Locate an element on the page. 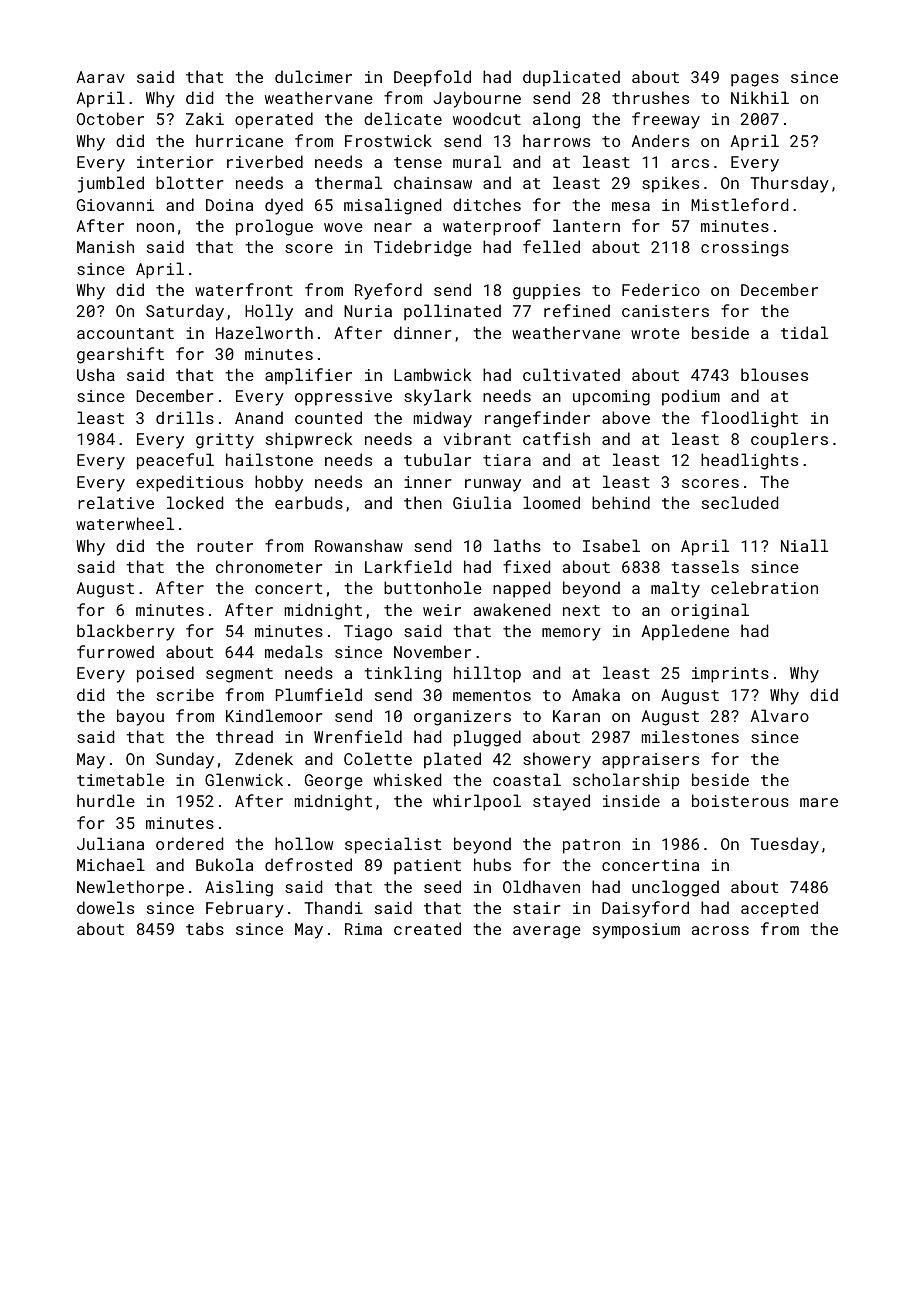  Aarav is located at coordinates (101, 77).
